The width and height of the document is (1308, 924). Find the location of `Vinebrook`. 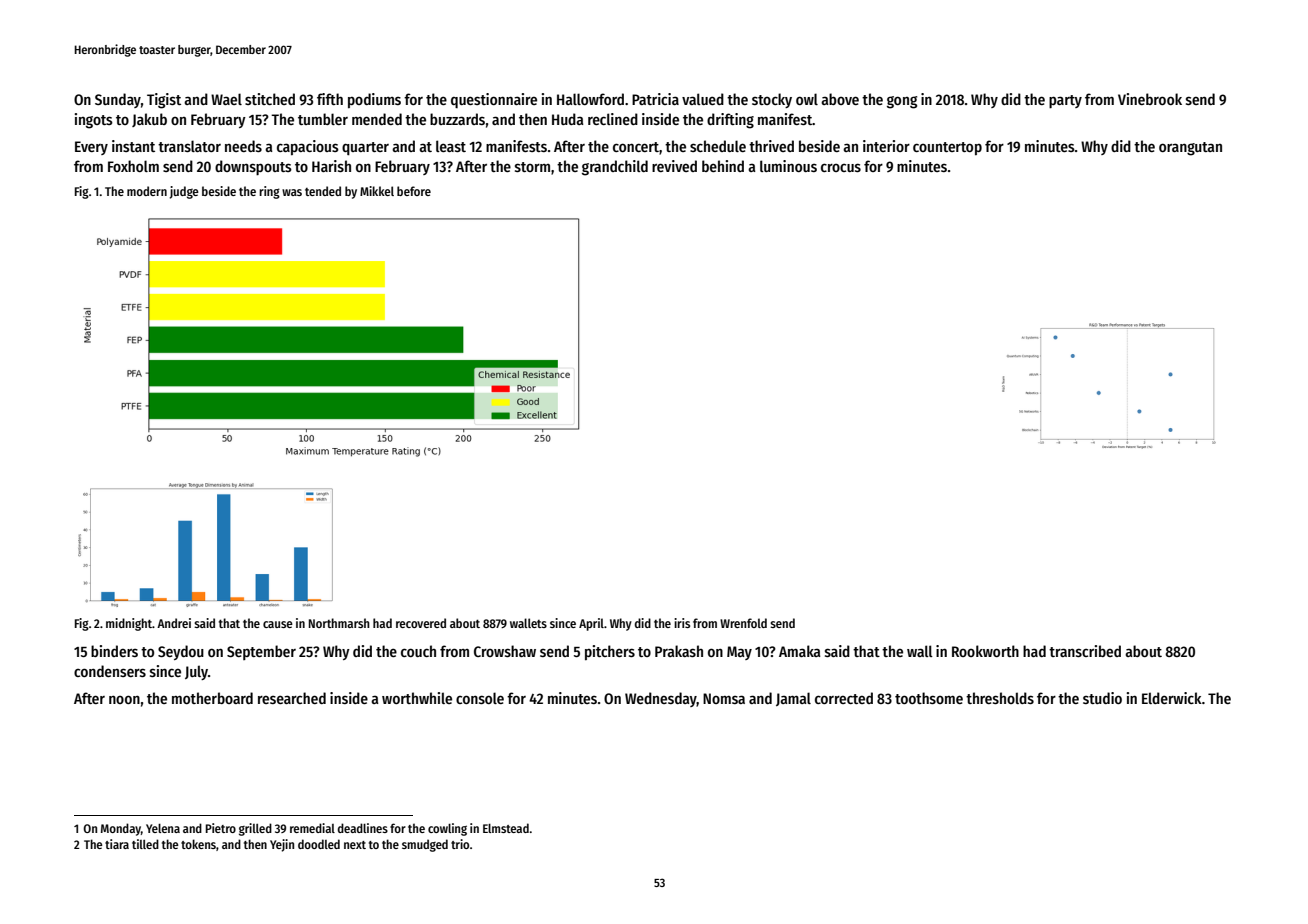

Vinebrook is located at coordinates (1150, 99).
